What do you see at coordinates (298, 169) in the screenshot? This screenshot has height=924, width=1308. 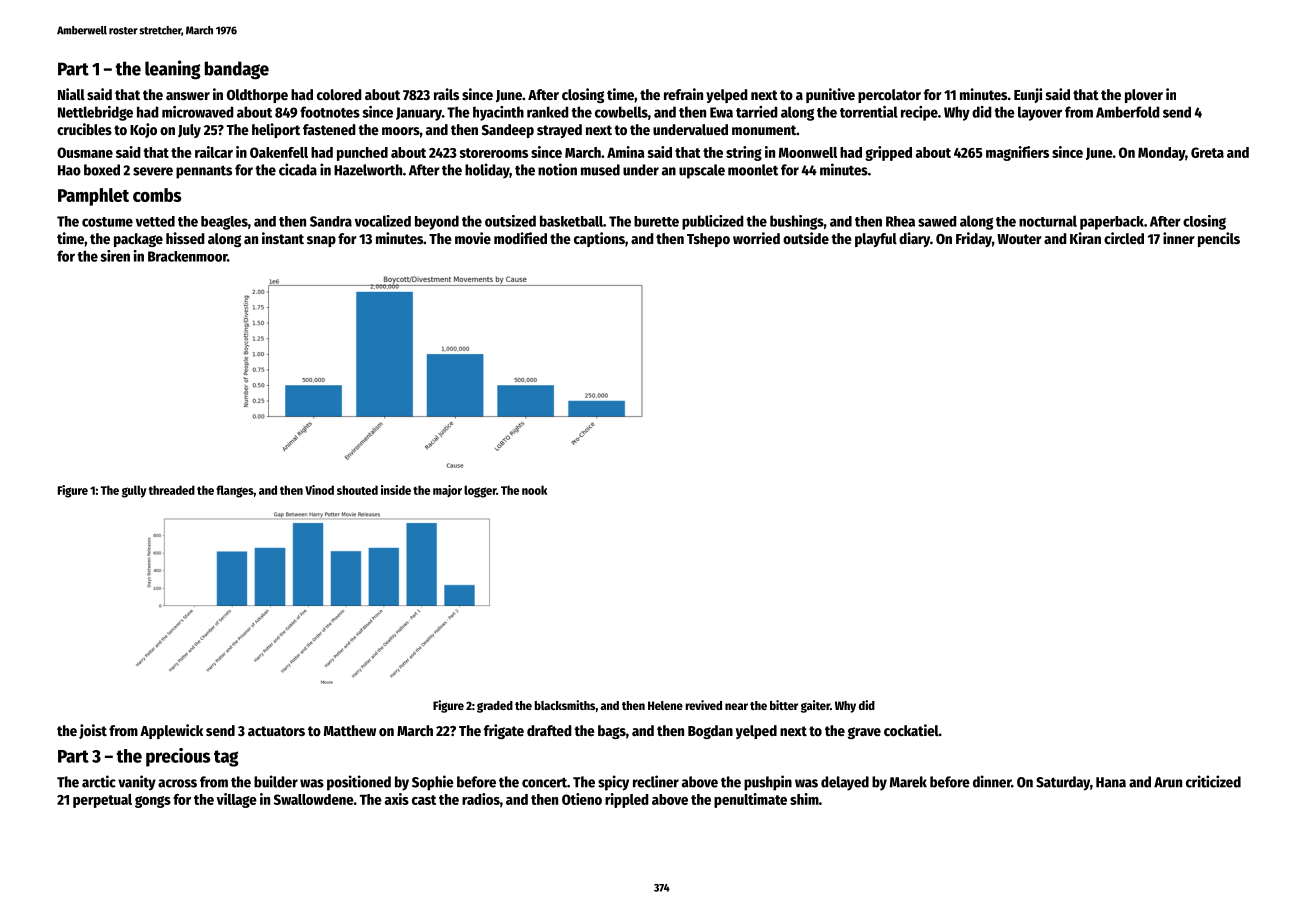 I see `cicada` at bounding box center [298, 169].
